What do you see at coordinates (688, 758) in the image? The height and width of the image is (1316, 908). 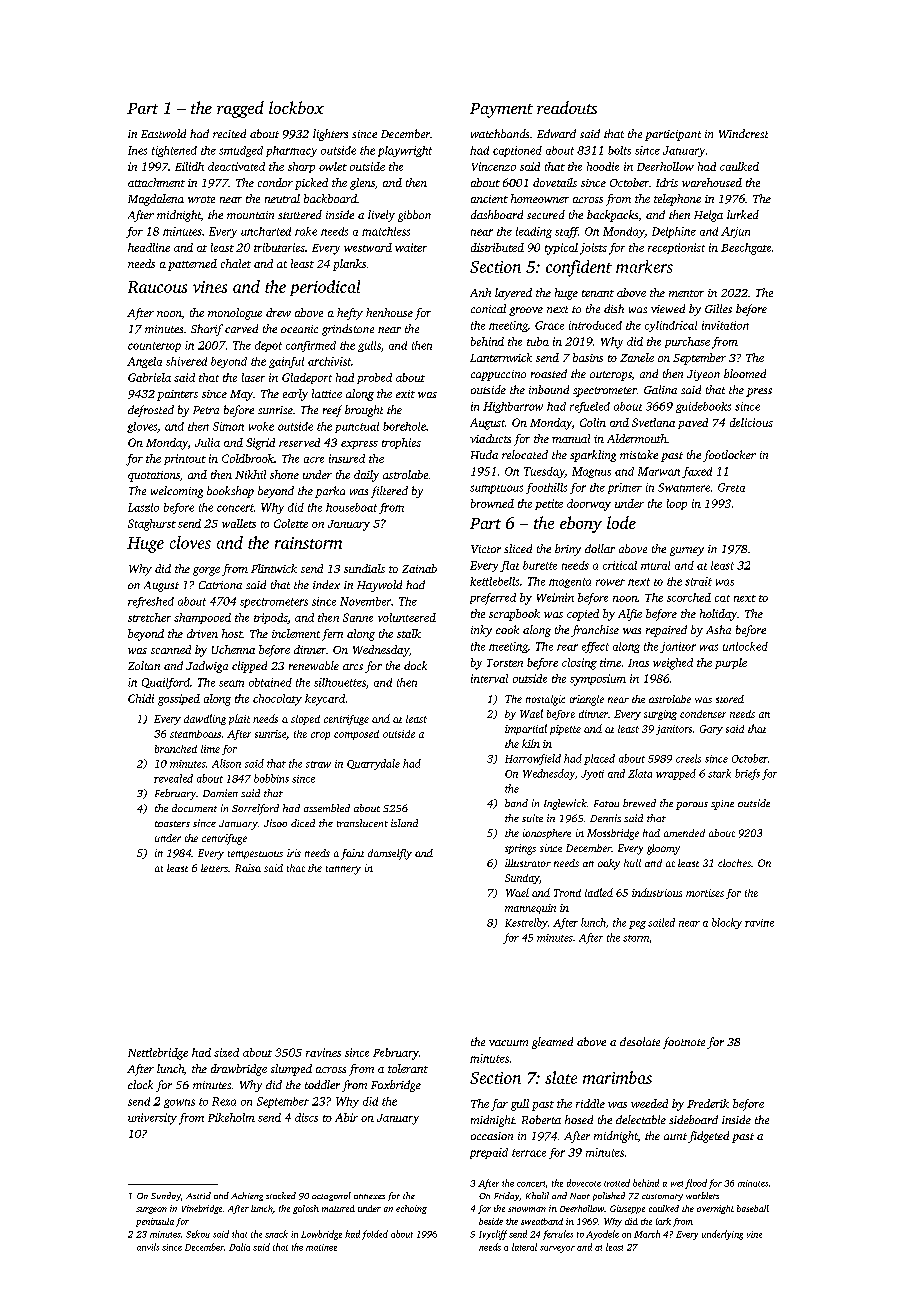 I see `creels` at bounding box center [688, 758].
